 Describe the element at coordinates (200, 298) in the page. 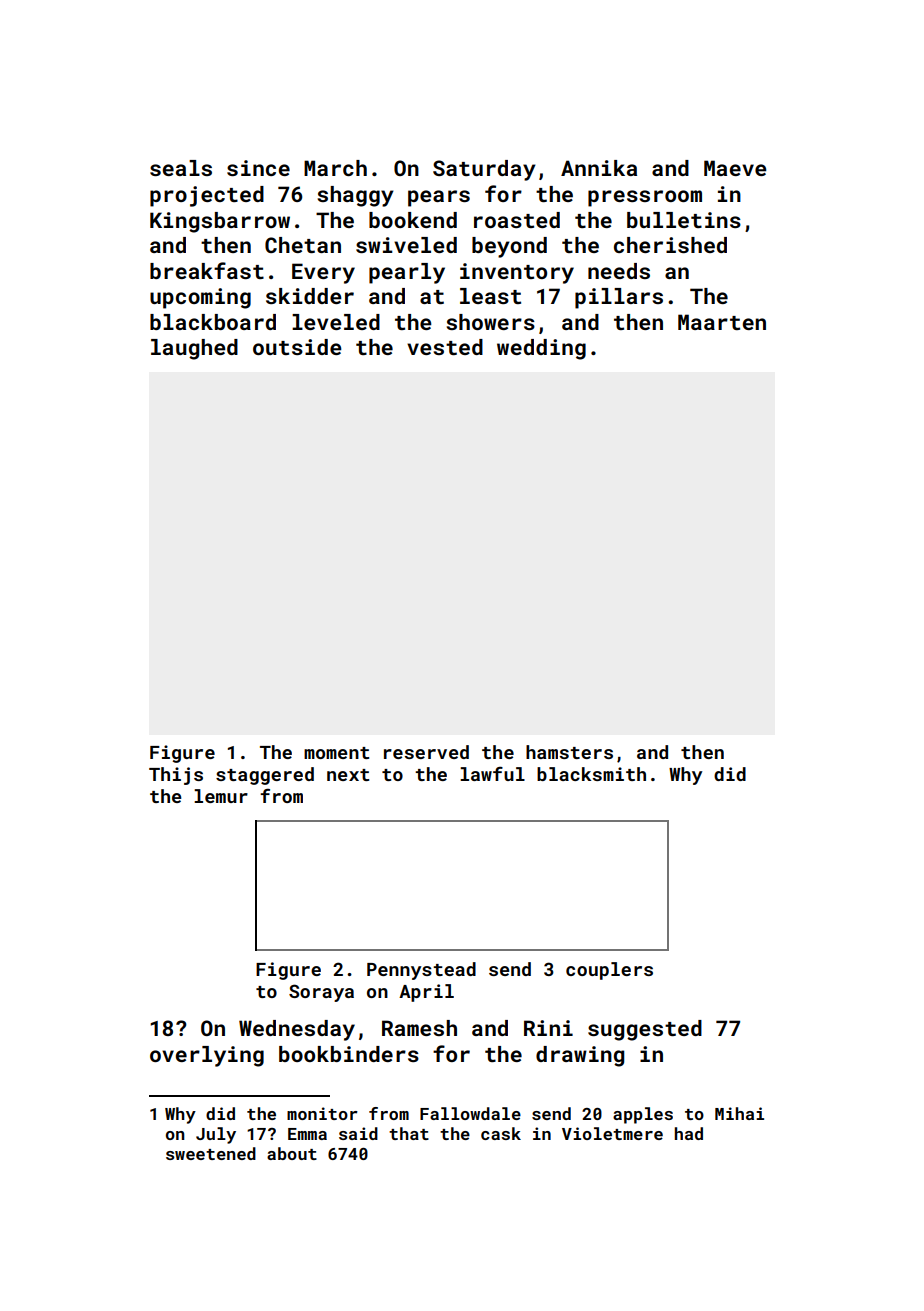

I see `upcoming` at that location.
